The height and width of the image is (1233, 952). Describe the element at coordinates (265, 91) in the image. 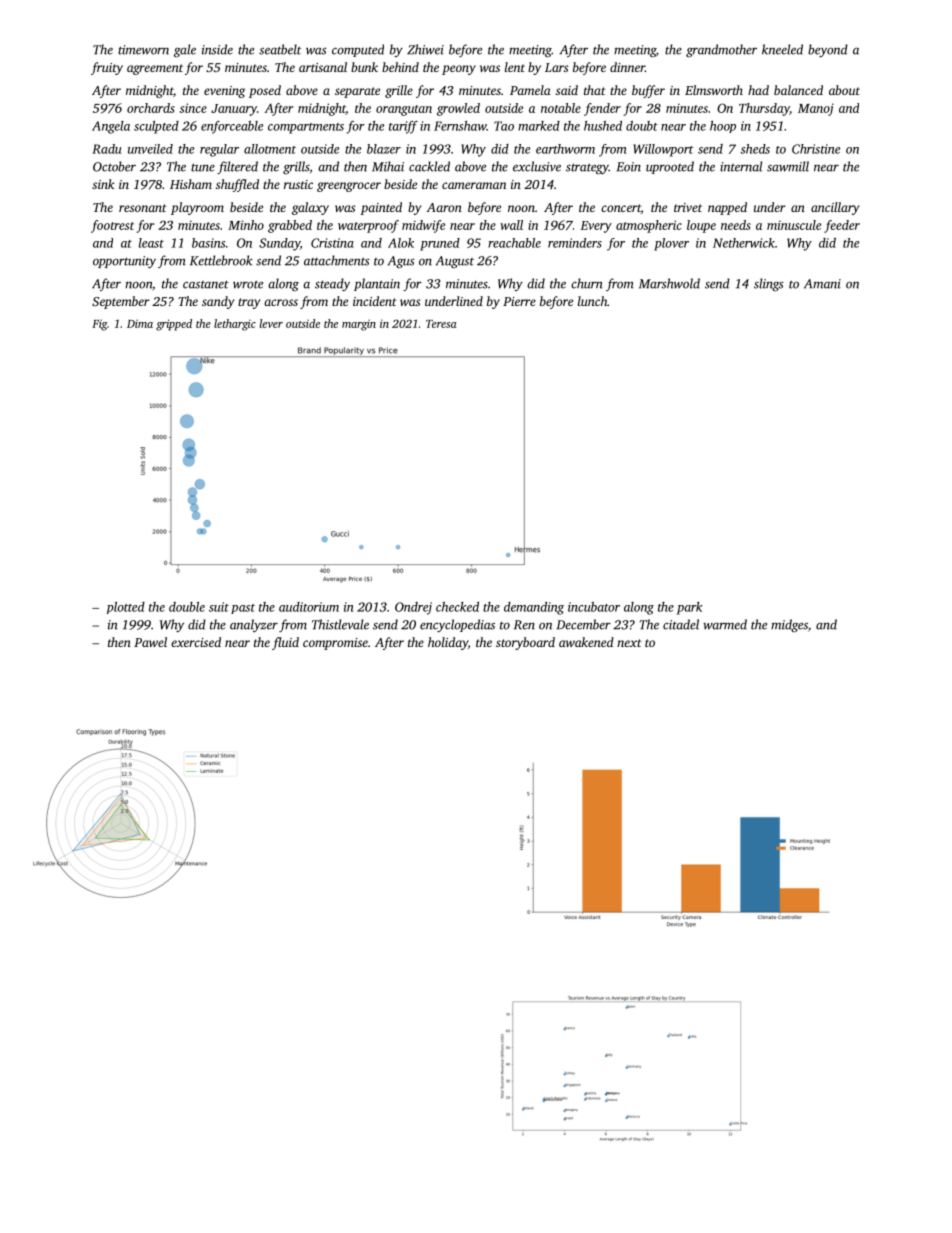

I see `posed` at that location.
